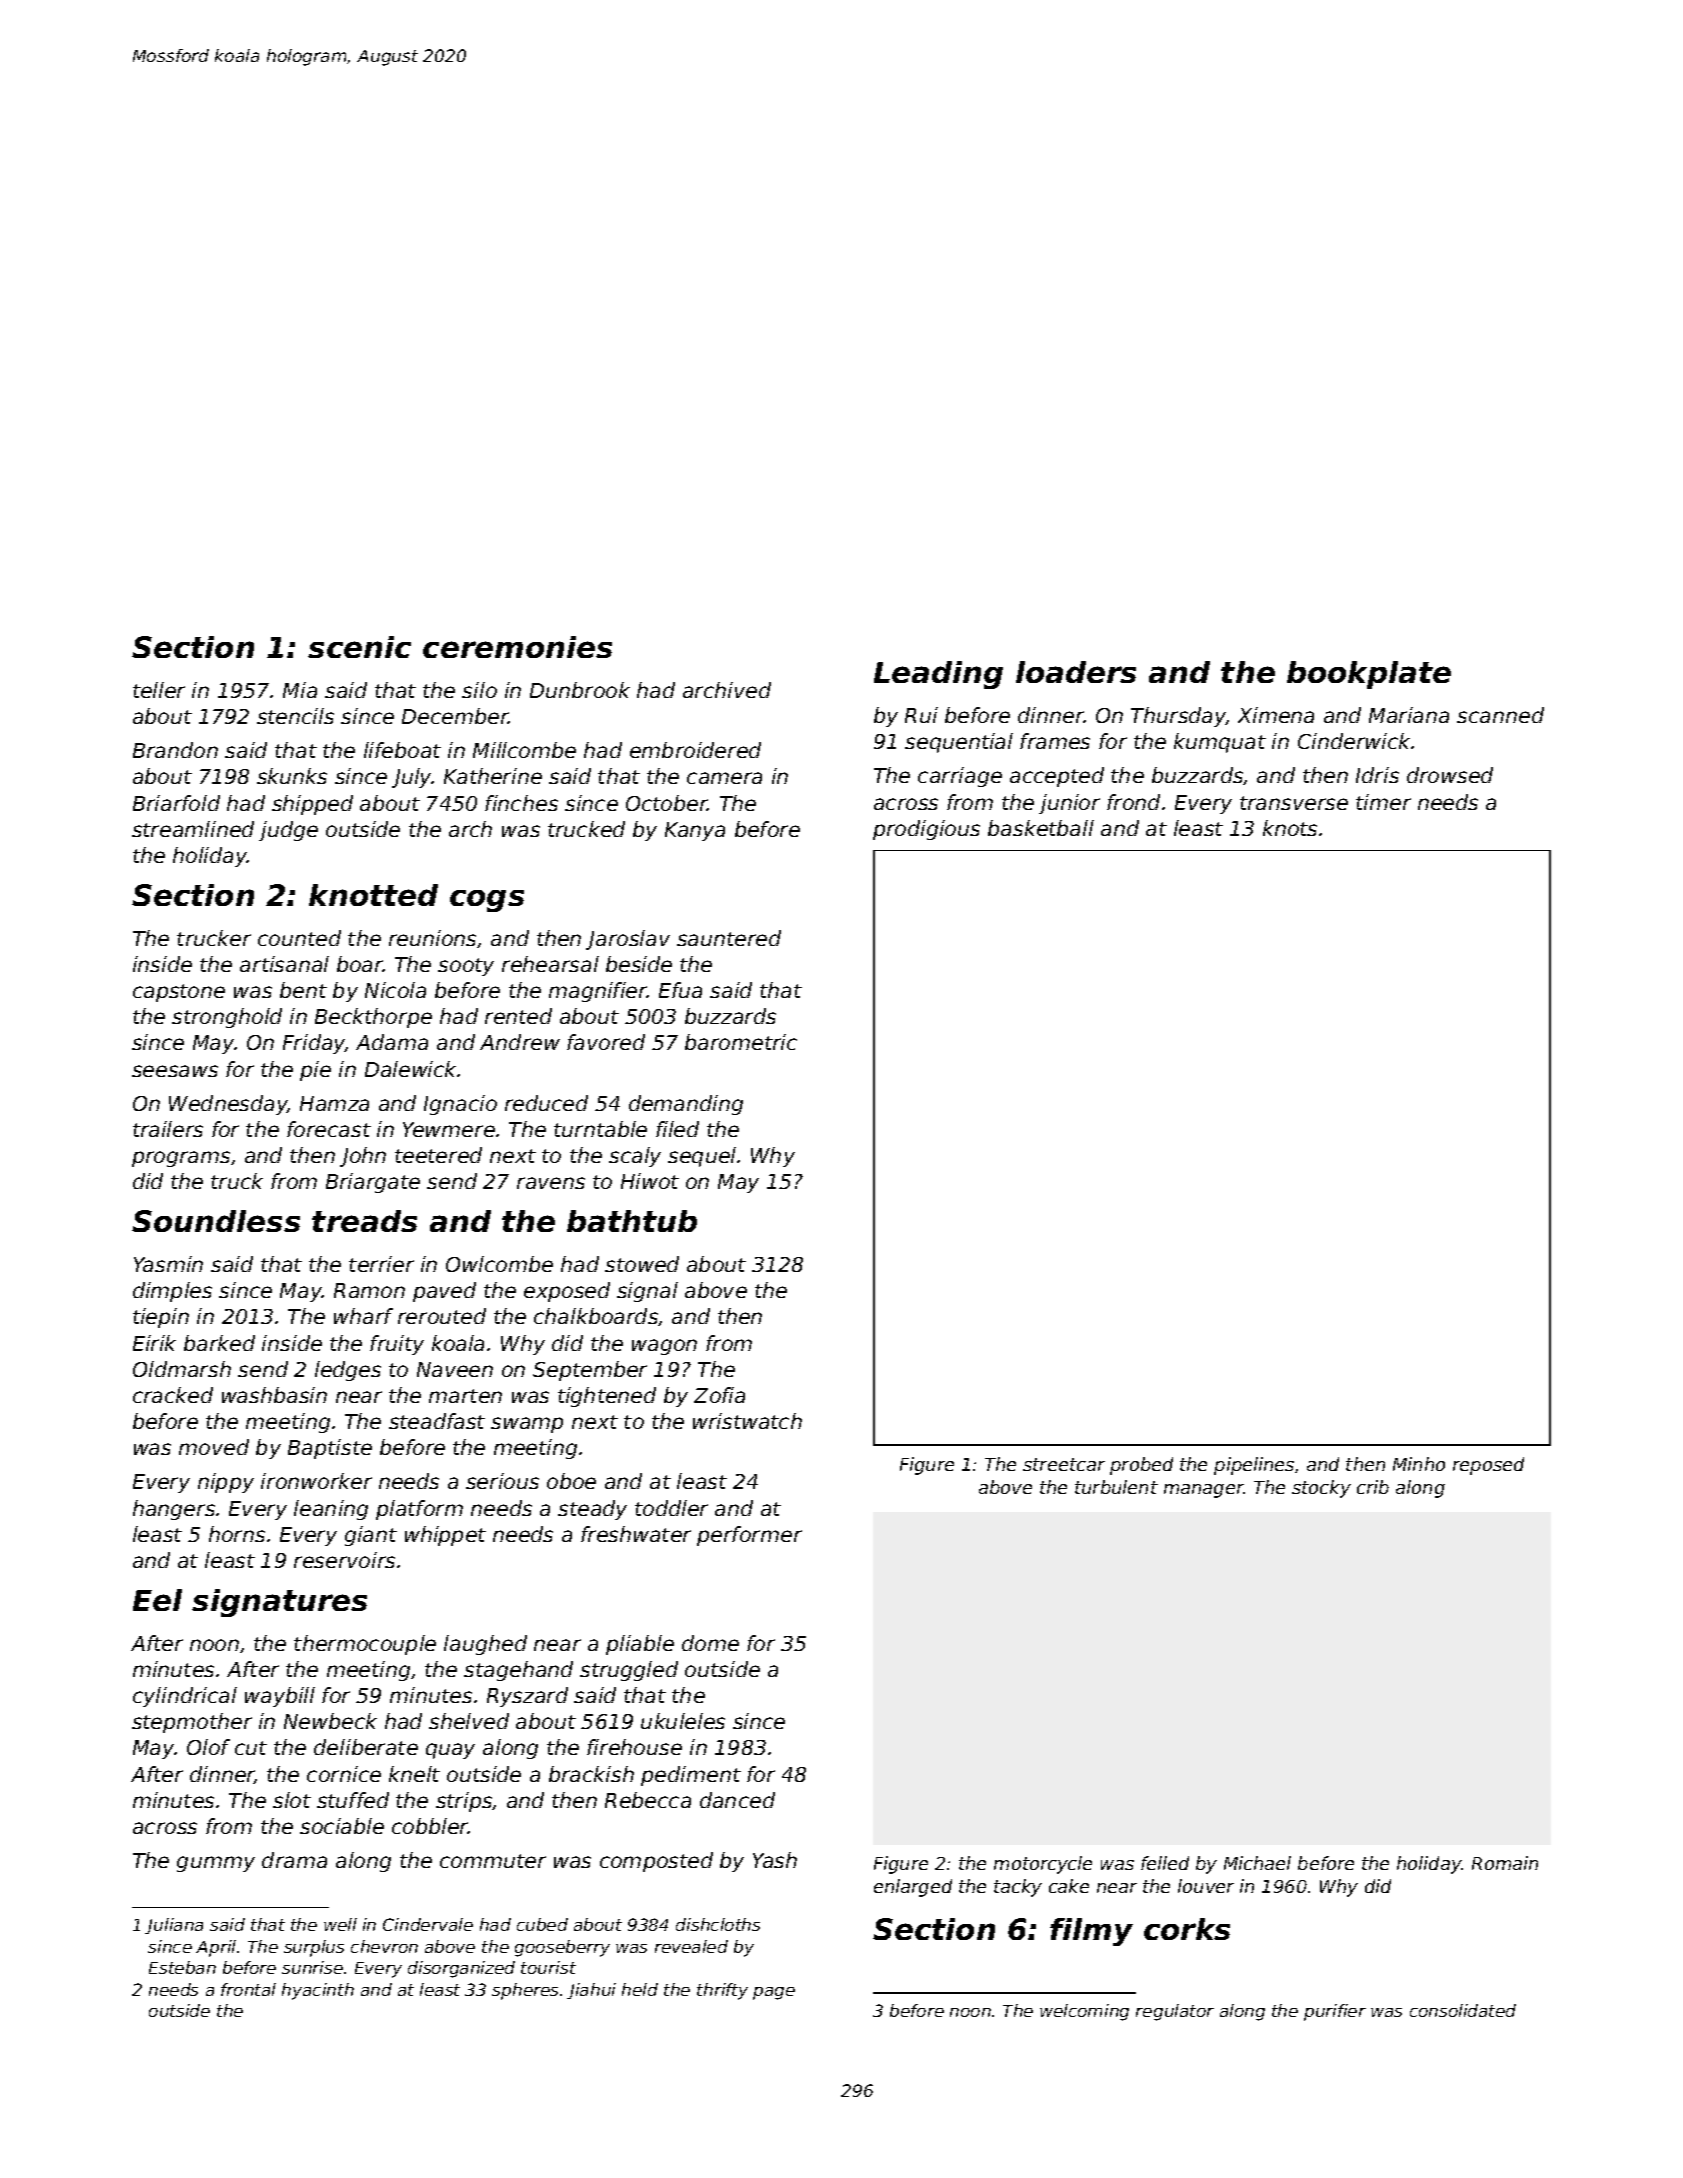 This screenshot has width=1683, height=2178. What do you see at coordinates (719, 1395) in the screenshot?
I see `Zofia` at bounding box center [719, 1395].
